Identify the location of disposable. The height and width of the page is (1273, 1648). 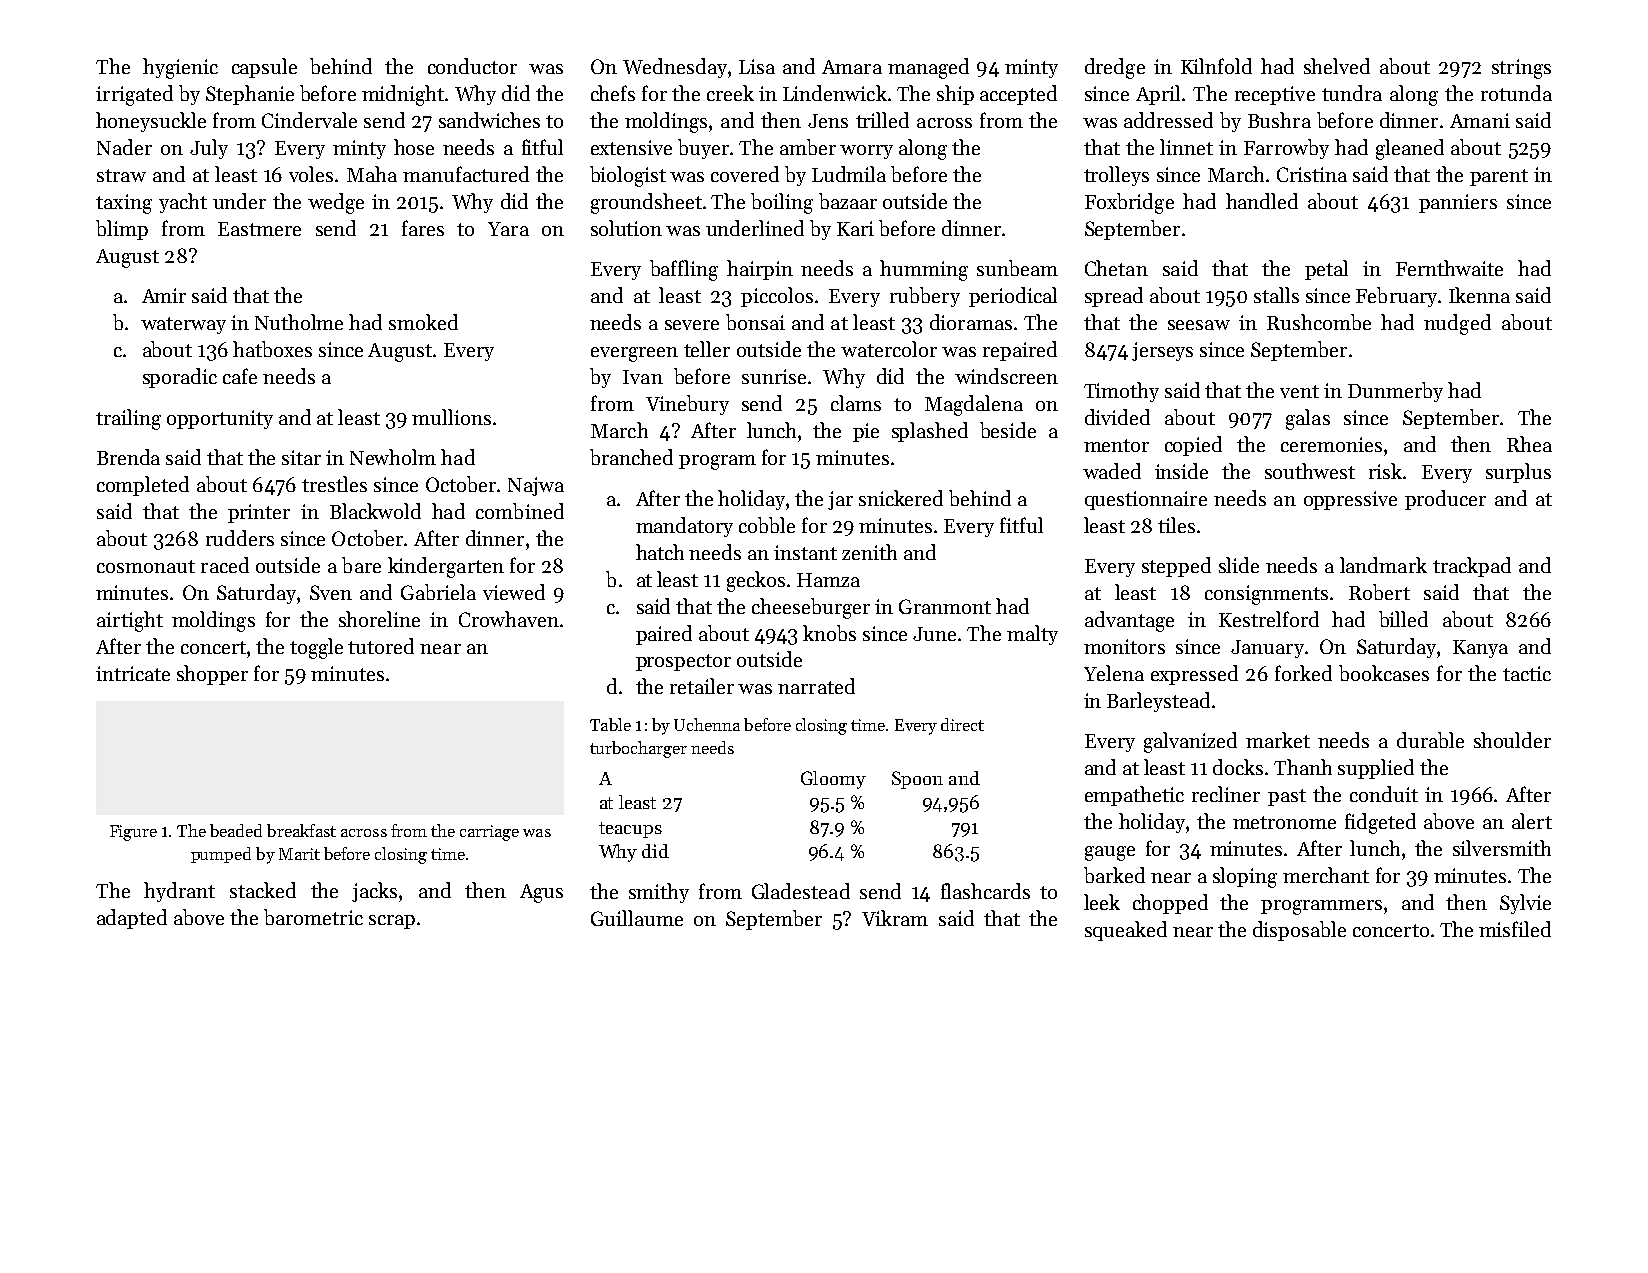
(1299, 931).
